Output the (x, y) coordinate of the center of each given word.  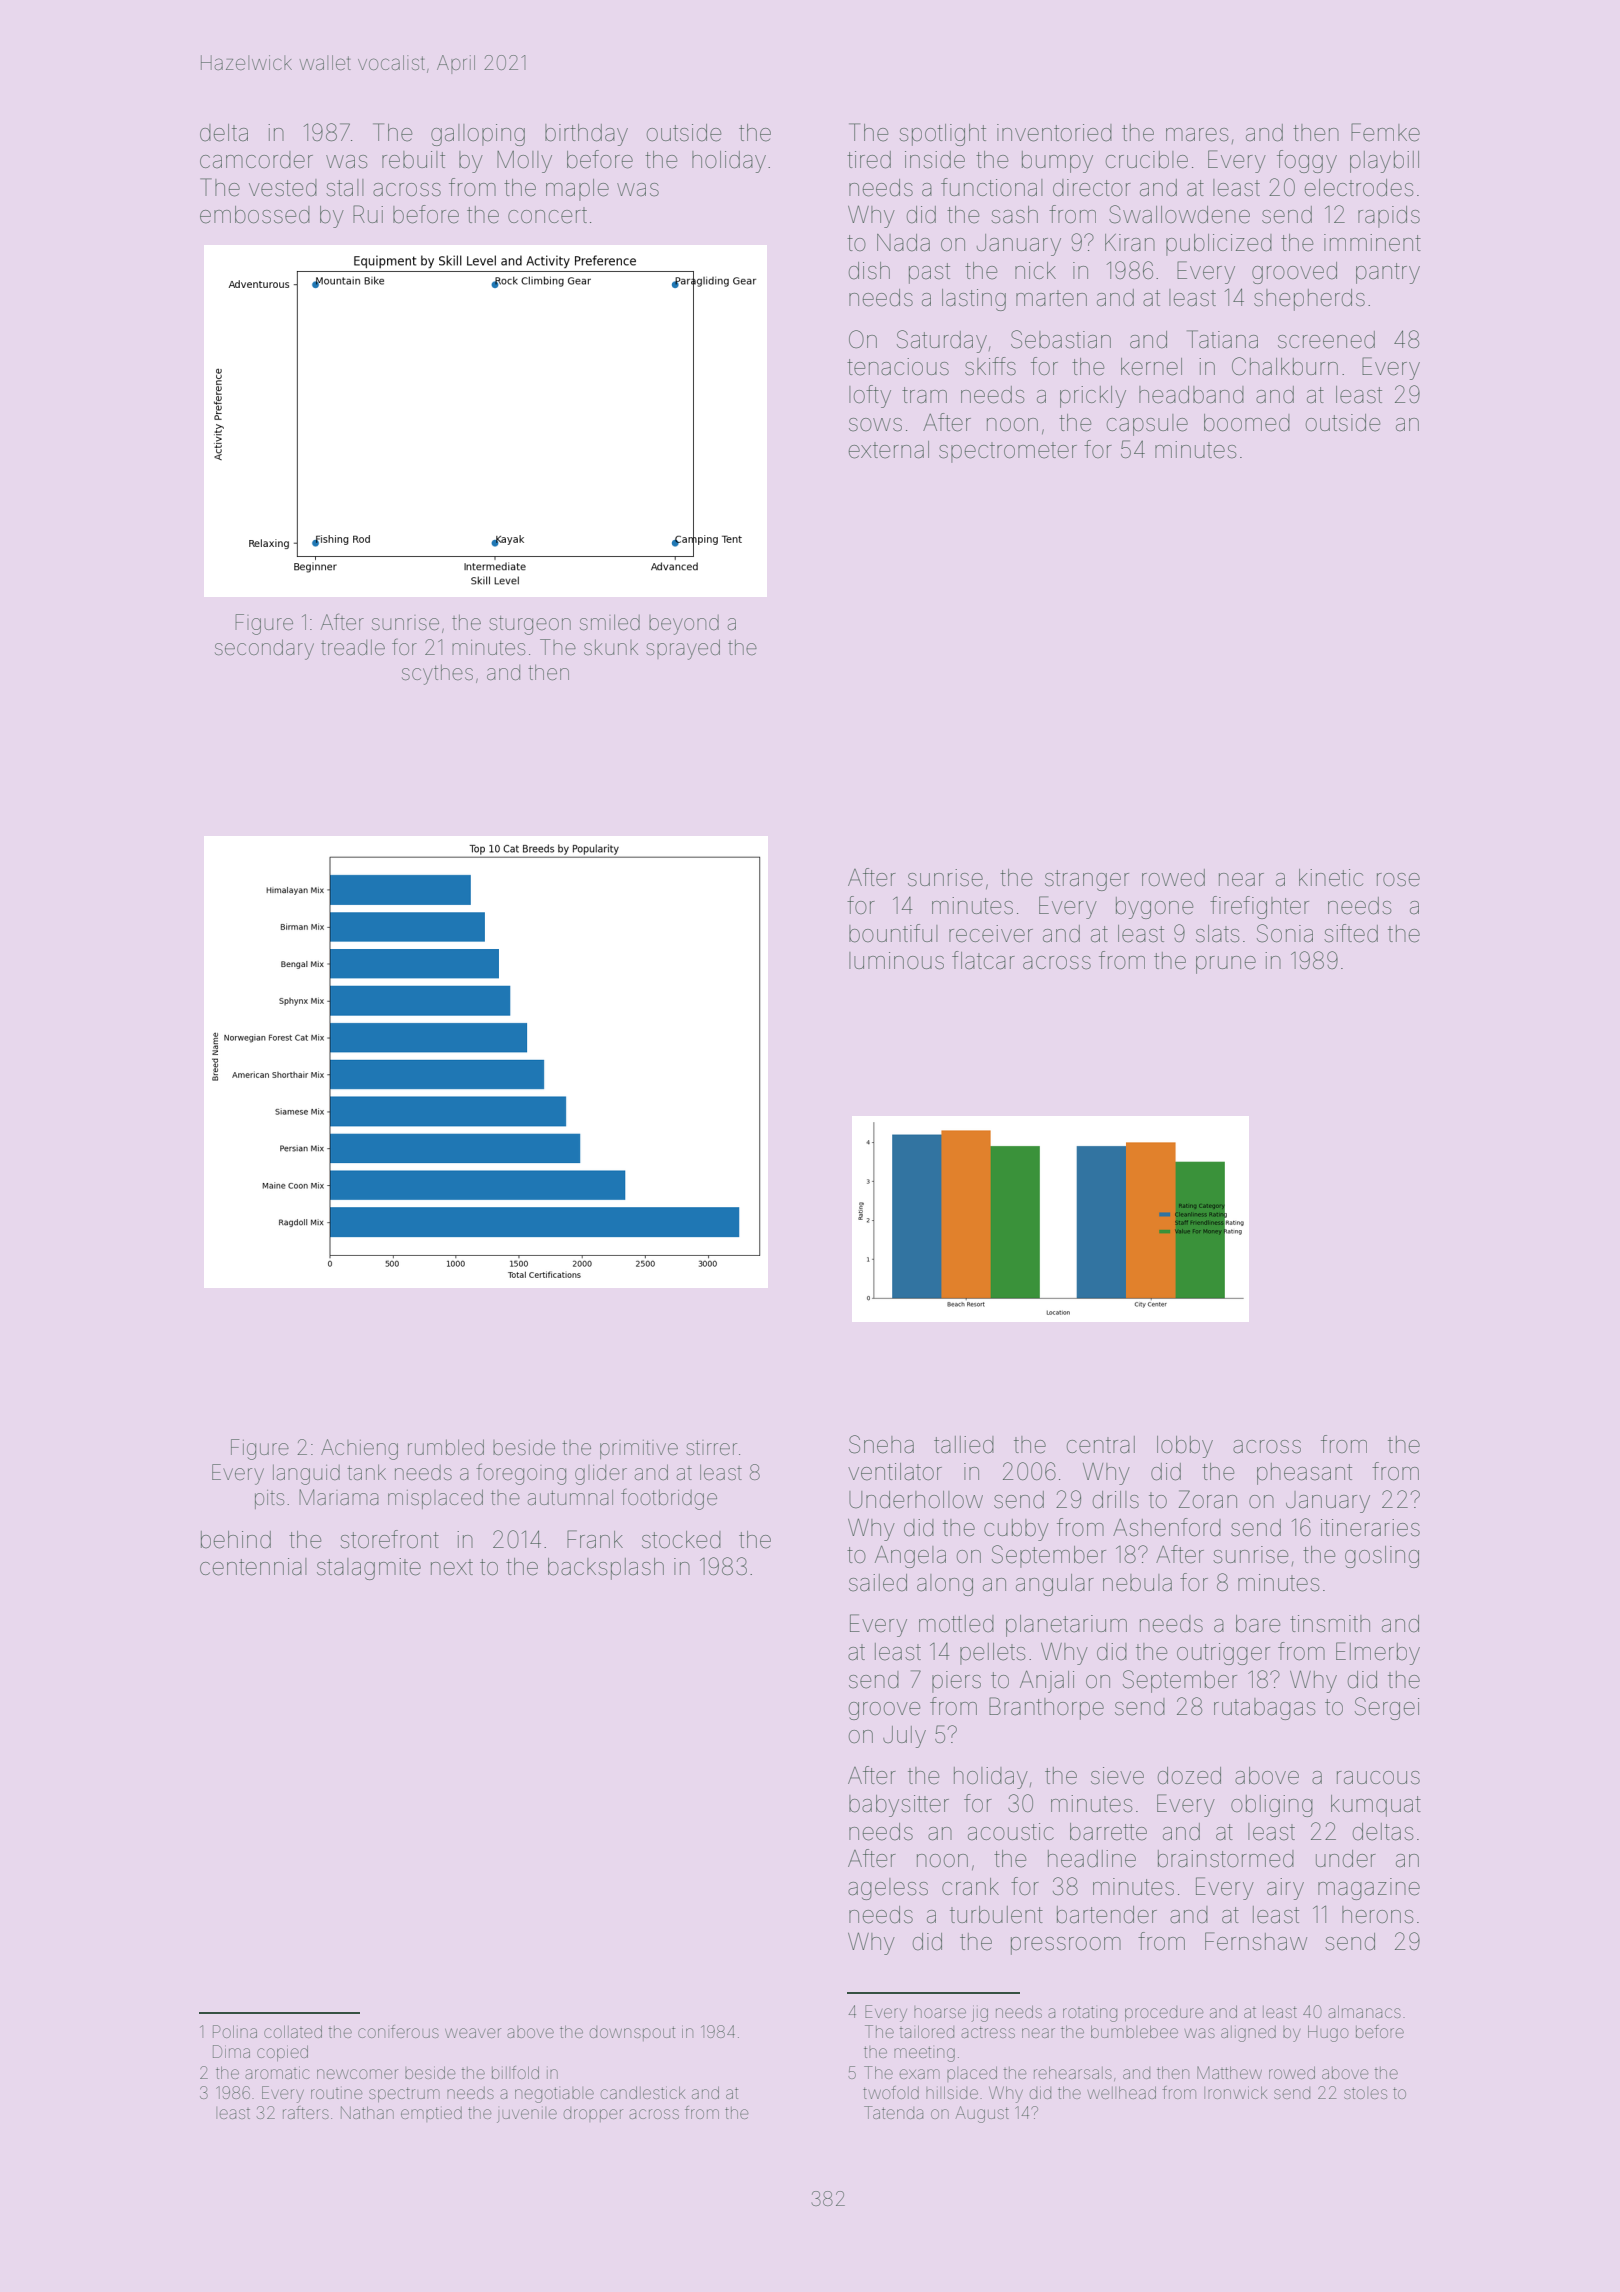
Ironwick (1235, 2092)
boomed (1247, 423)
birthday (586, 135)
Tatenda (893, 2112)
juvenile (527, 2115)
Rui (368, 214)
